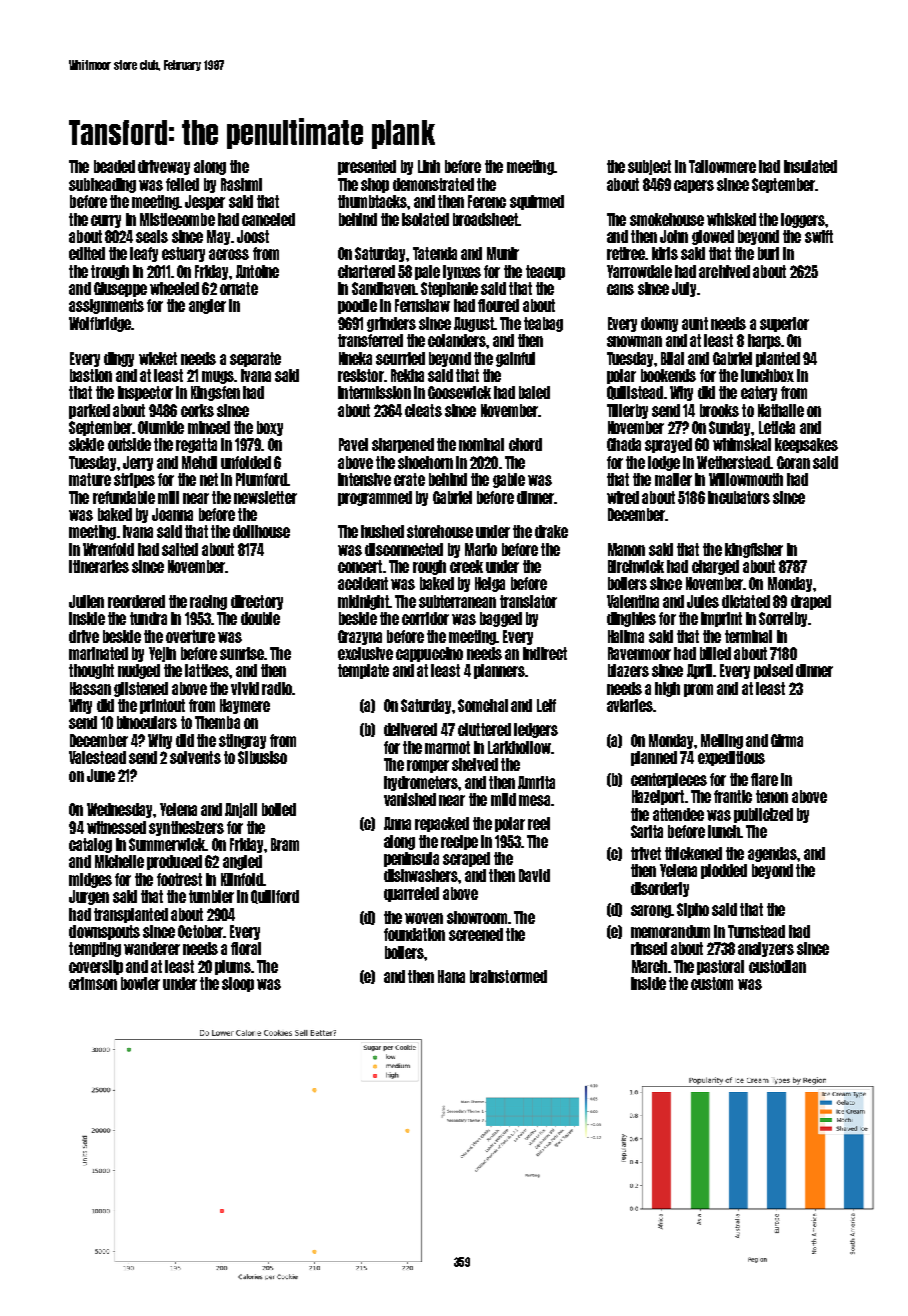 The height and width of the screenshot is (1316, 908). Describe the element at coordinates (425, 462) in the screenshot. I see `shoehorn` at that location.
